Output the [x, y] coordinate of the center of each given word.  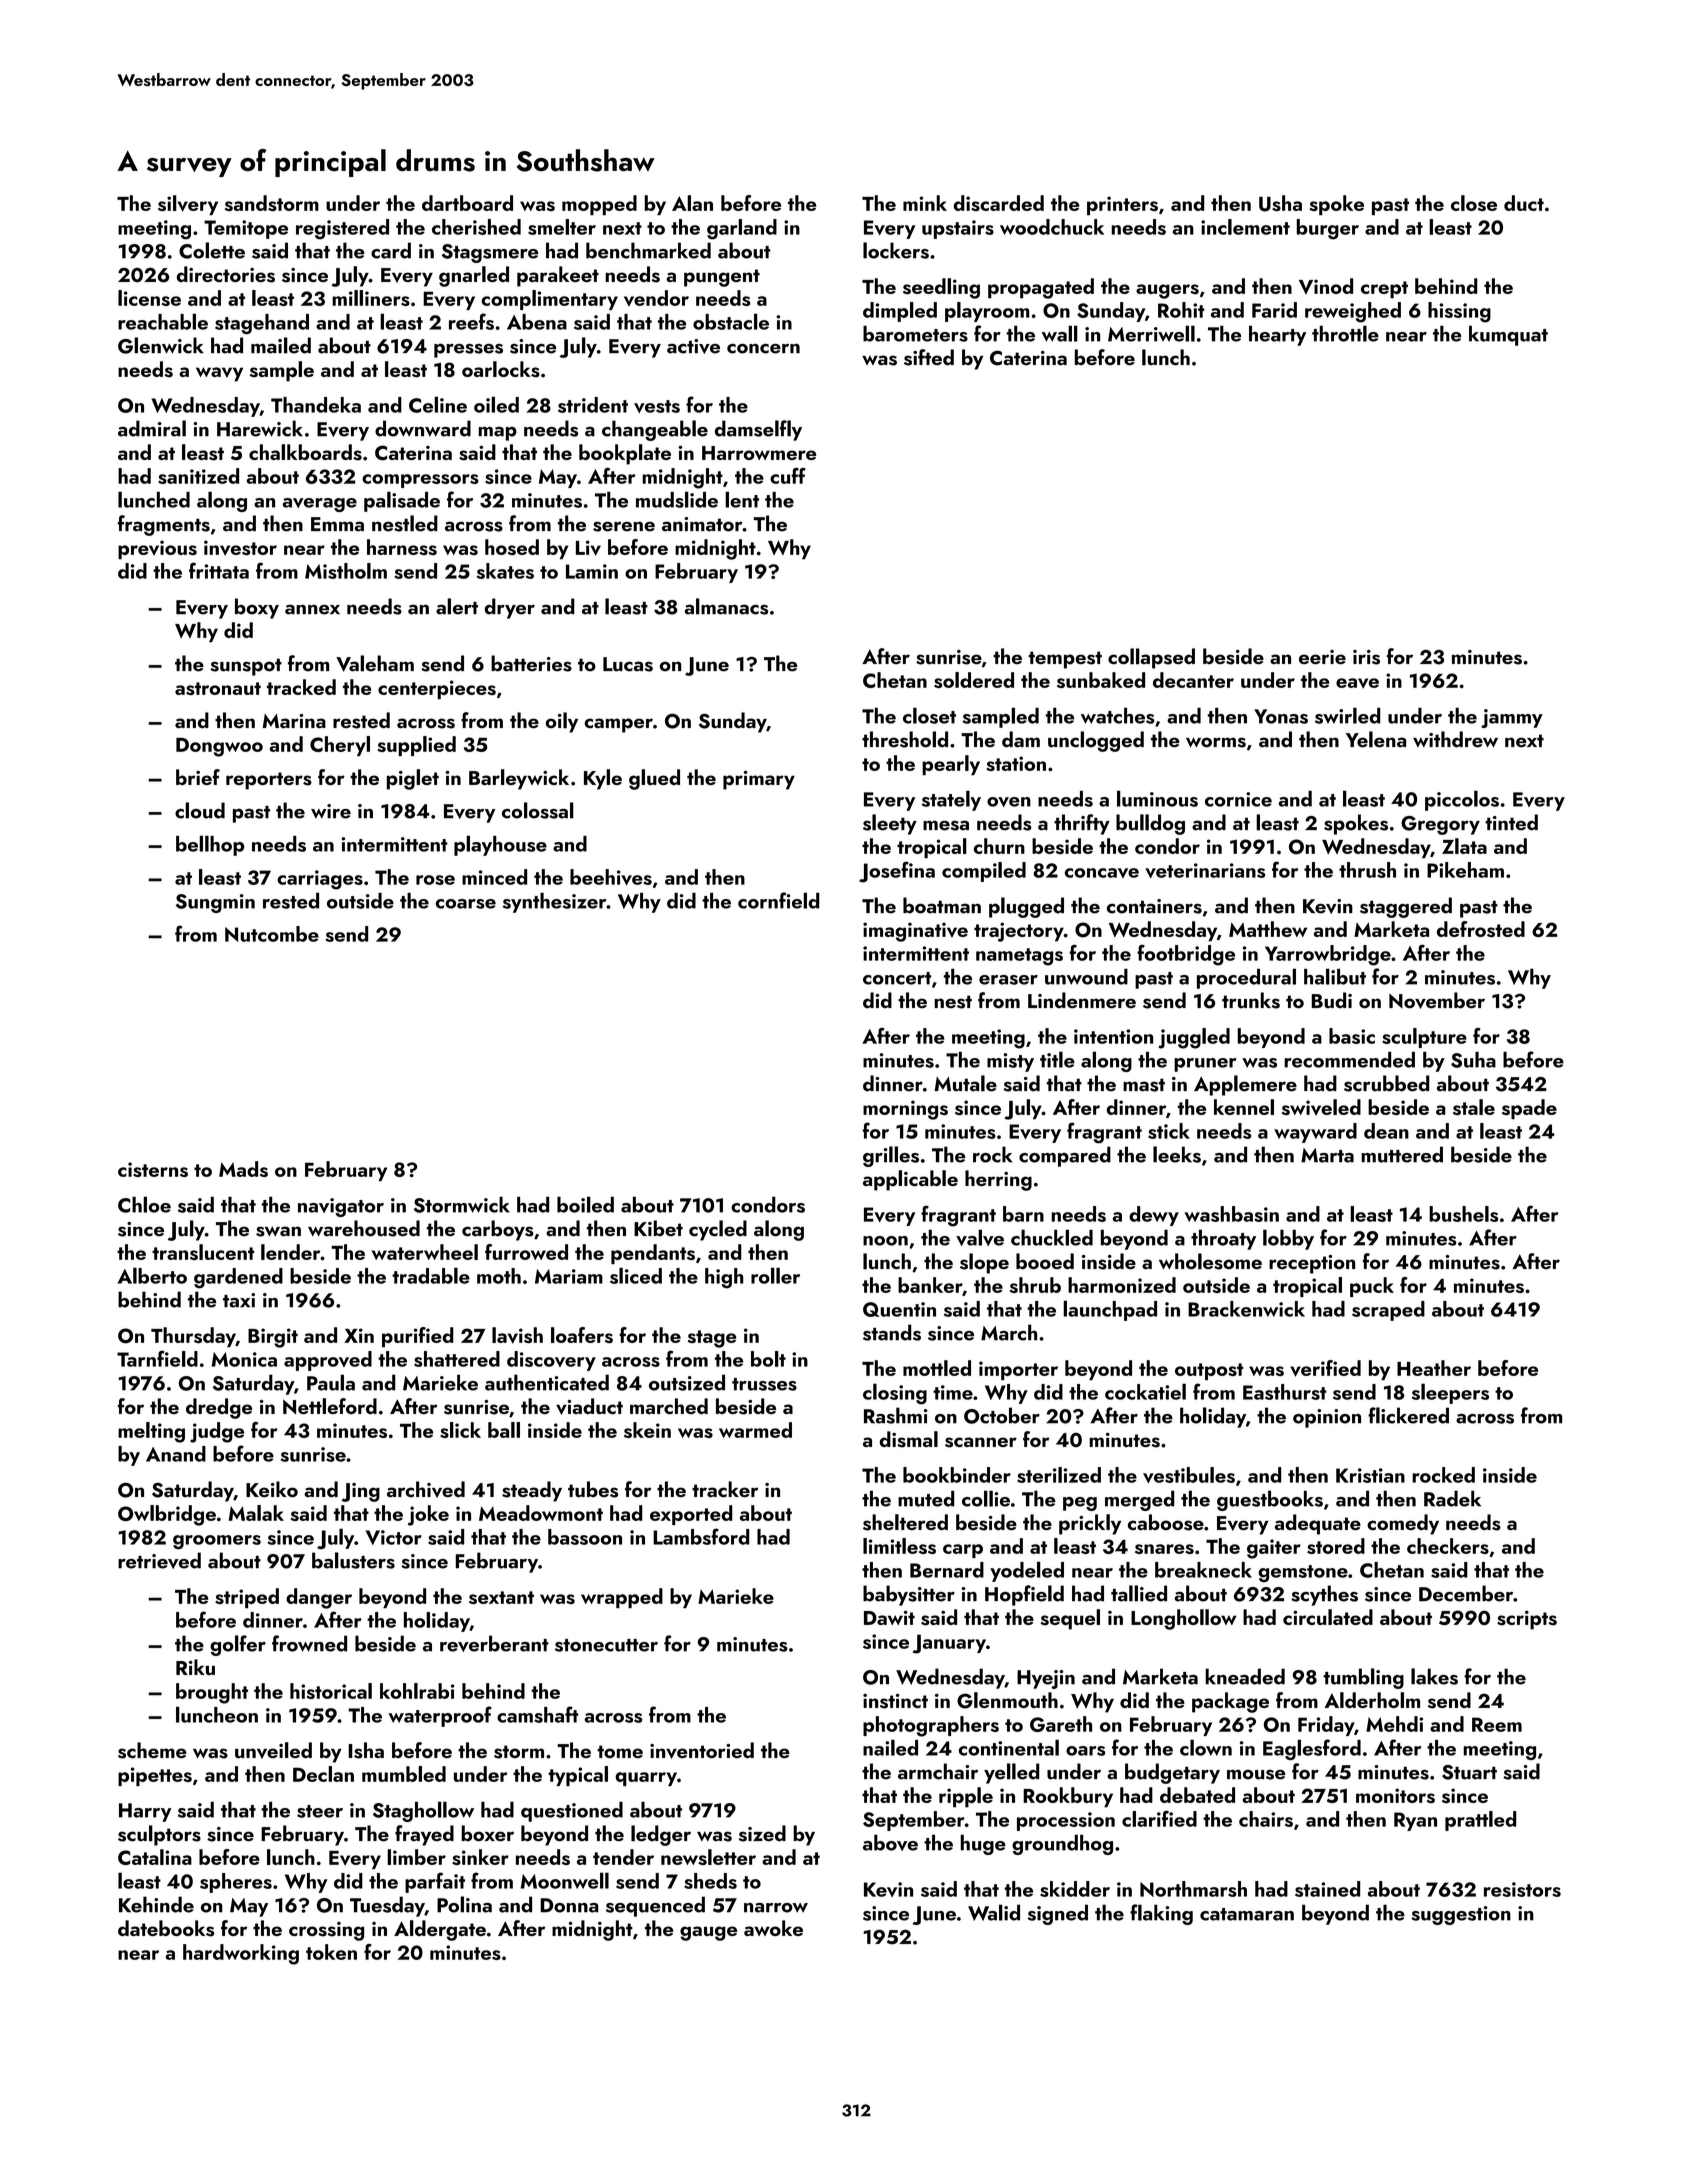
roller [775, 1275]
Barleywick [519, 779]
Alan [692, 203]
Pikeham [1465, 870]
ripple [966, 1797]
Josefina [897, 872]
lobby [1288, 1239]
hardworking [241, 1954]
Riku [195, 1667]
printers [1122, 205]
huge [983, 1844]
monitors [1395, 1795]
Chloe [144, 1204]
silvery [188, 205]
